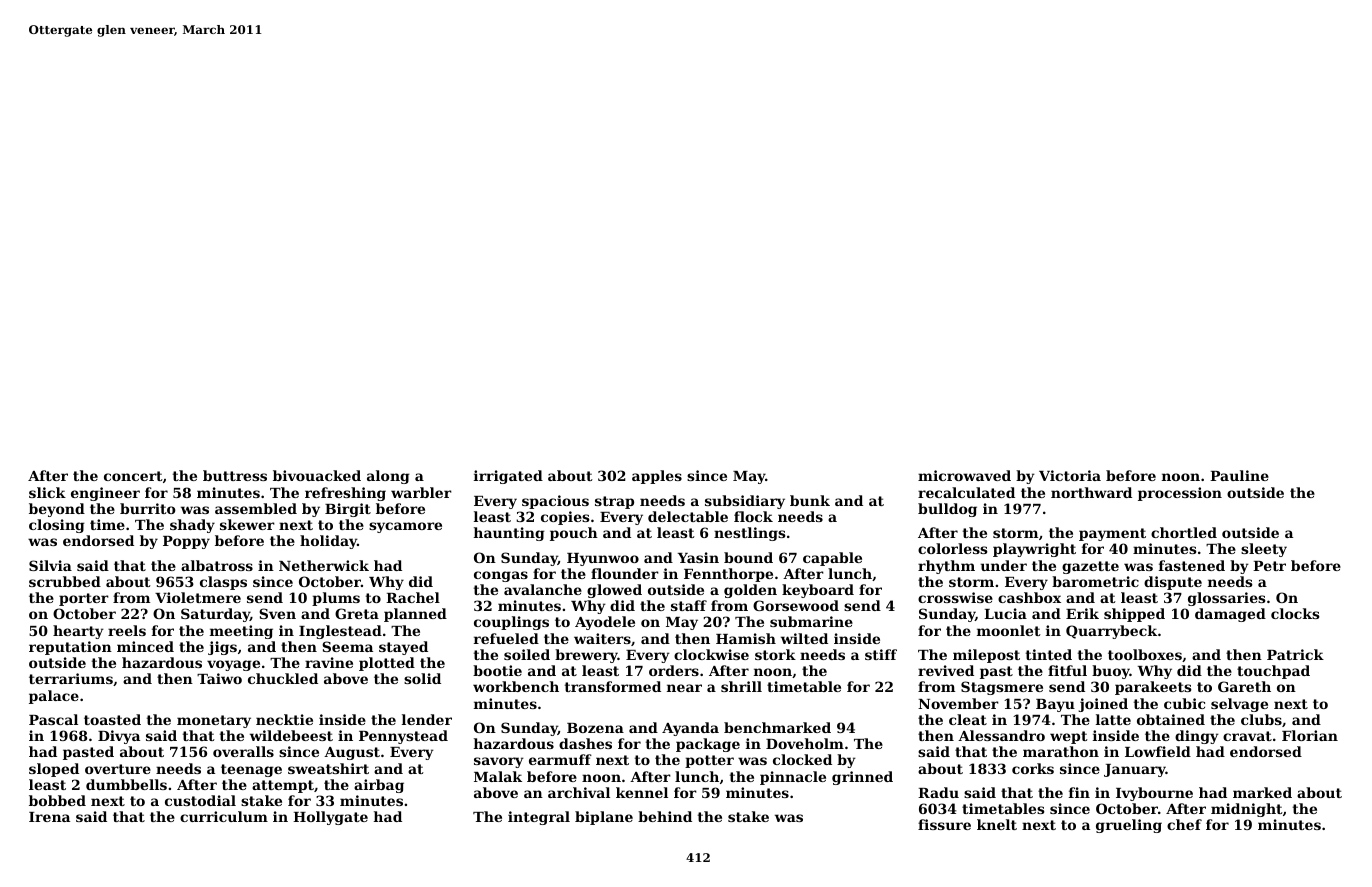 The width and height of the page is (1372, 887). I want to click on biplane, so click(604, 818).
